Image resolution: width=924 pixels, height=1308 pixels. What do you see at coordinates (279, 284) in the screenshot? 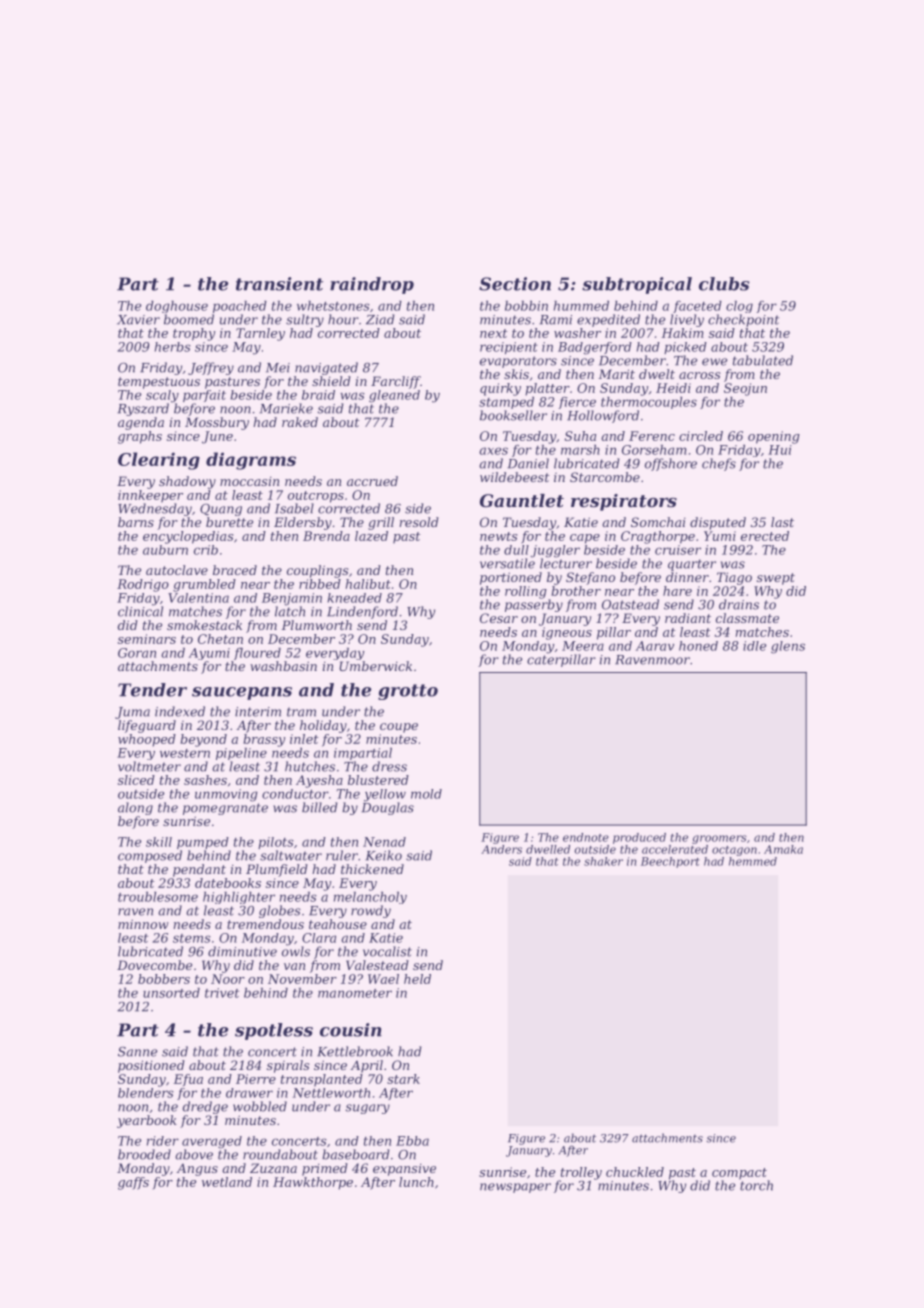
I see `transient` at bounding box center [279, 284].
